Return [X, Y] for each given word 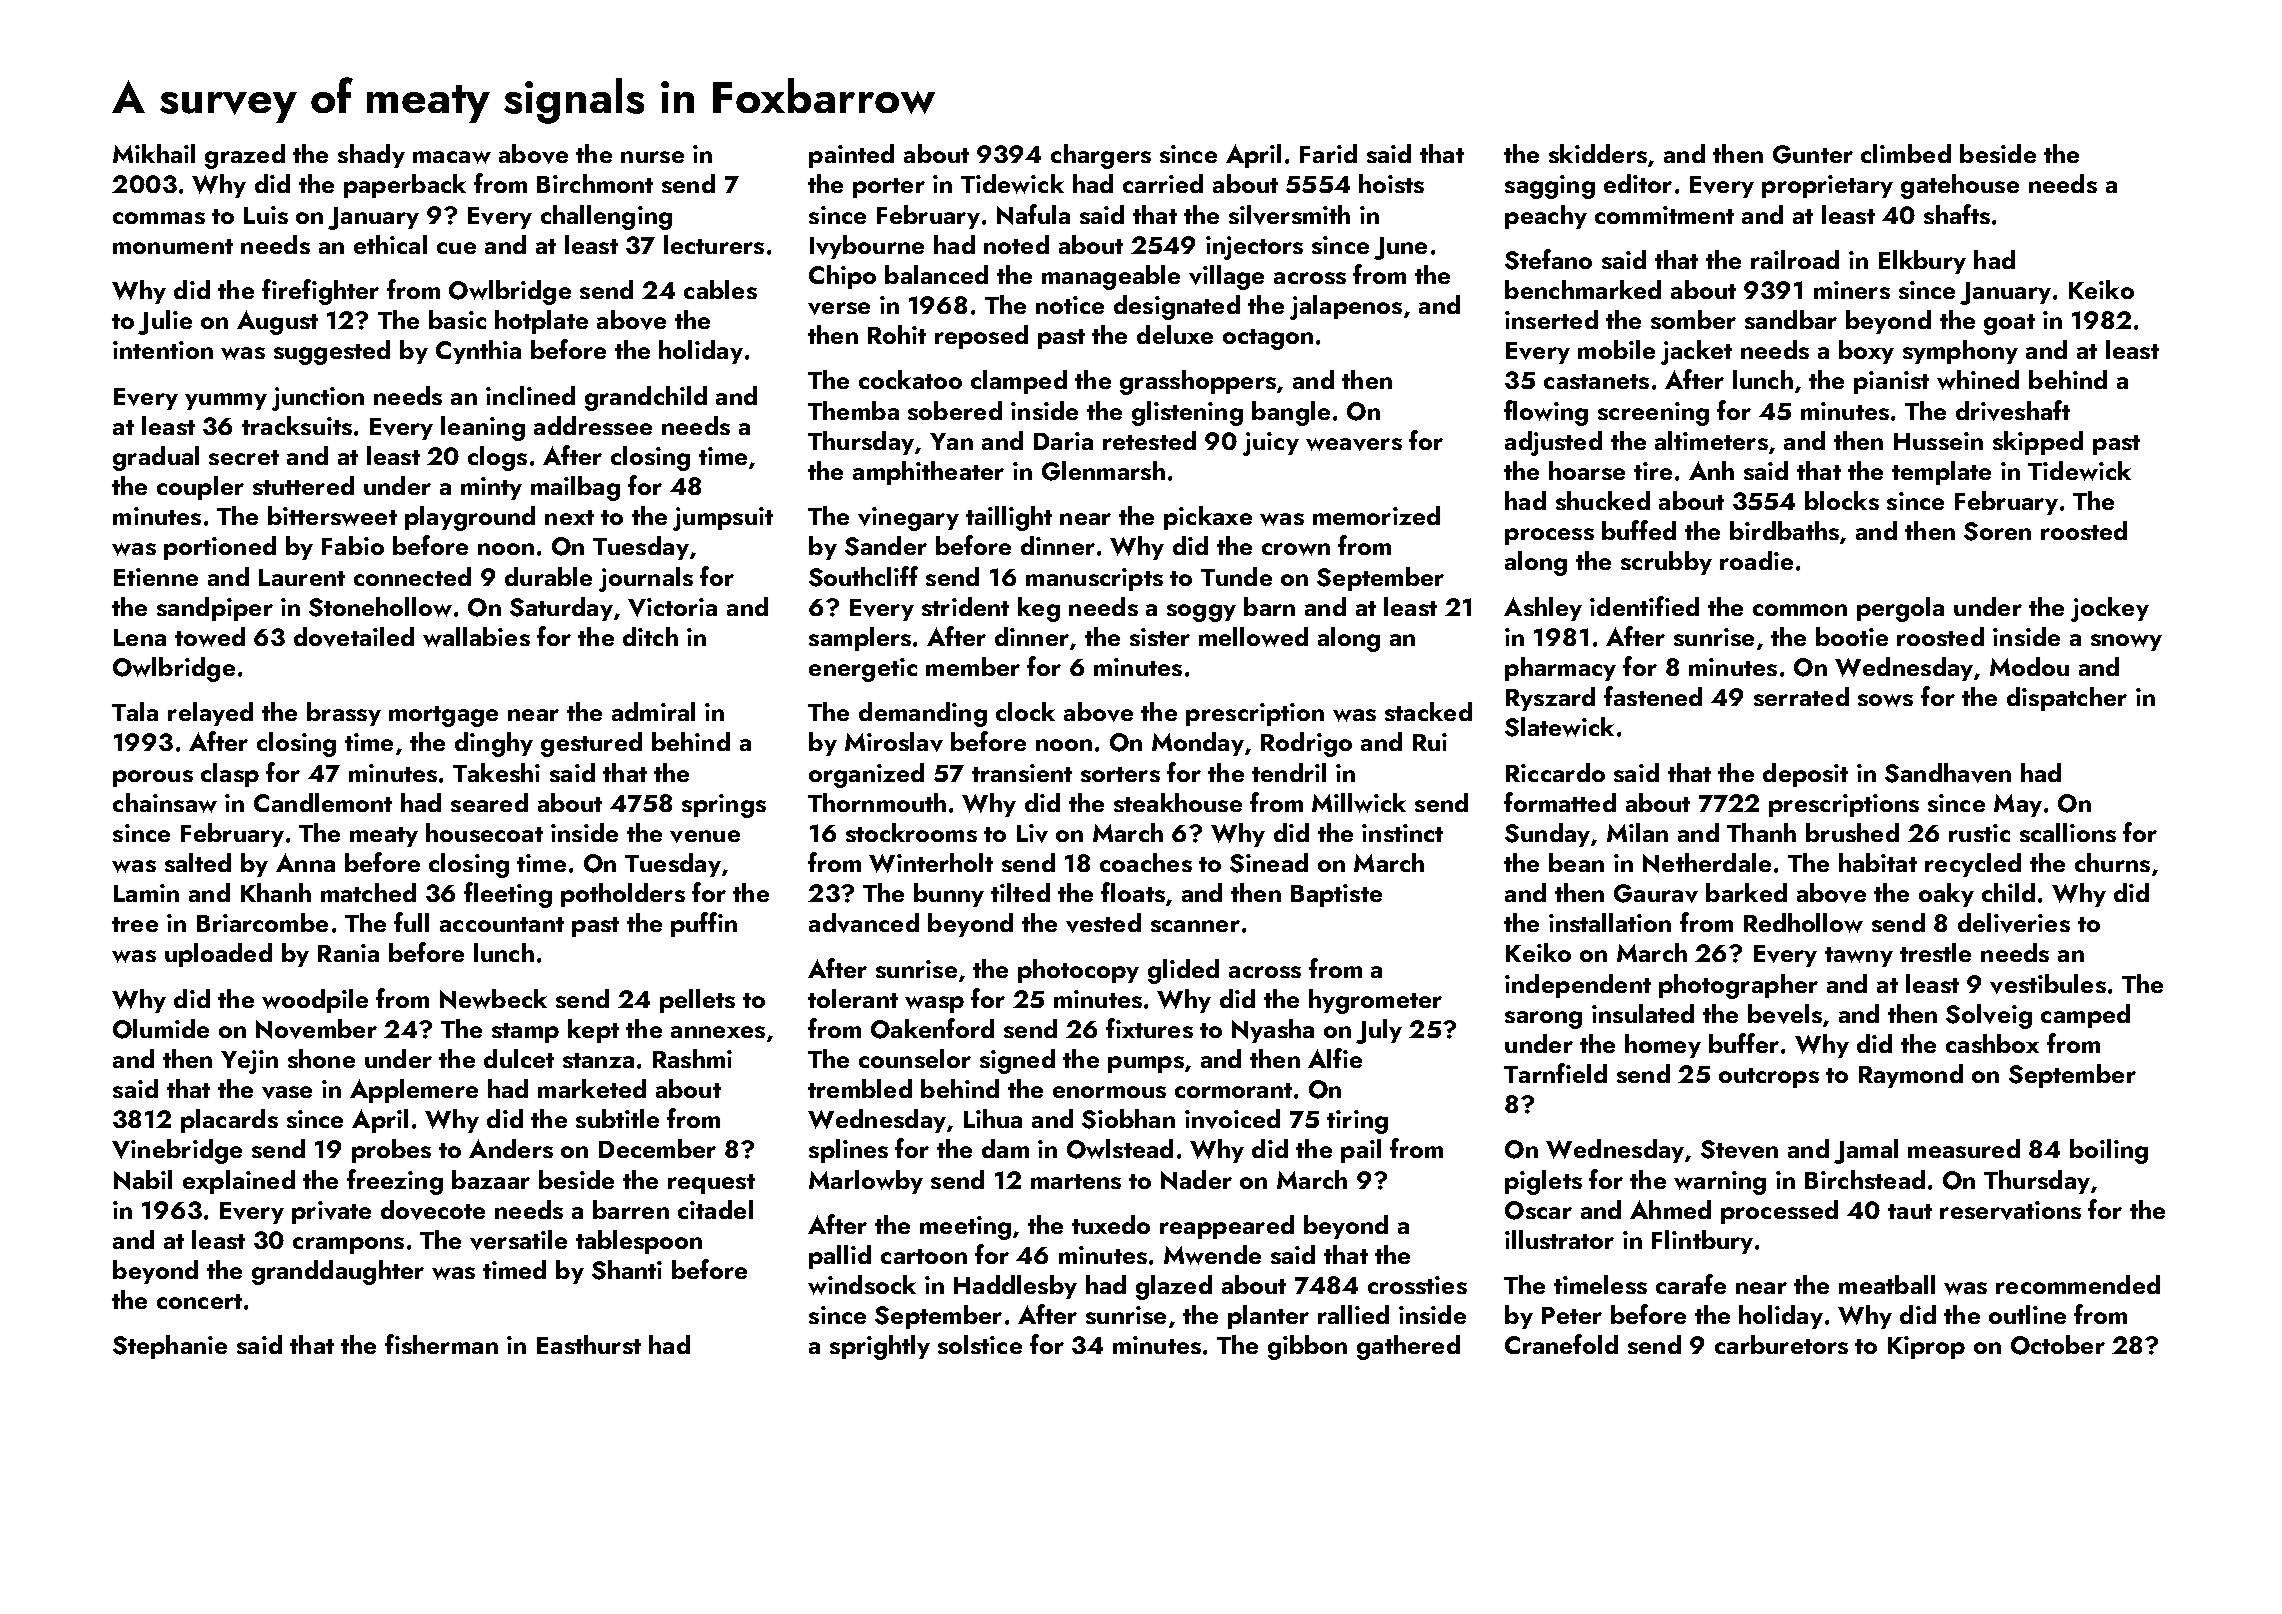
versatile [518, 1240]
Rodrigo [1306, 744]
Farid [1328, 153]
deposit [1805, 775]
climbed [1906, 153]
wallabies [476, 637]
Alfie [1335, 1058]
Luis [266, 215]
